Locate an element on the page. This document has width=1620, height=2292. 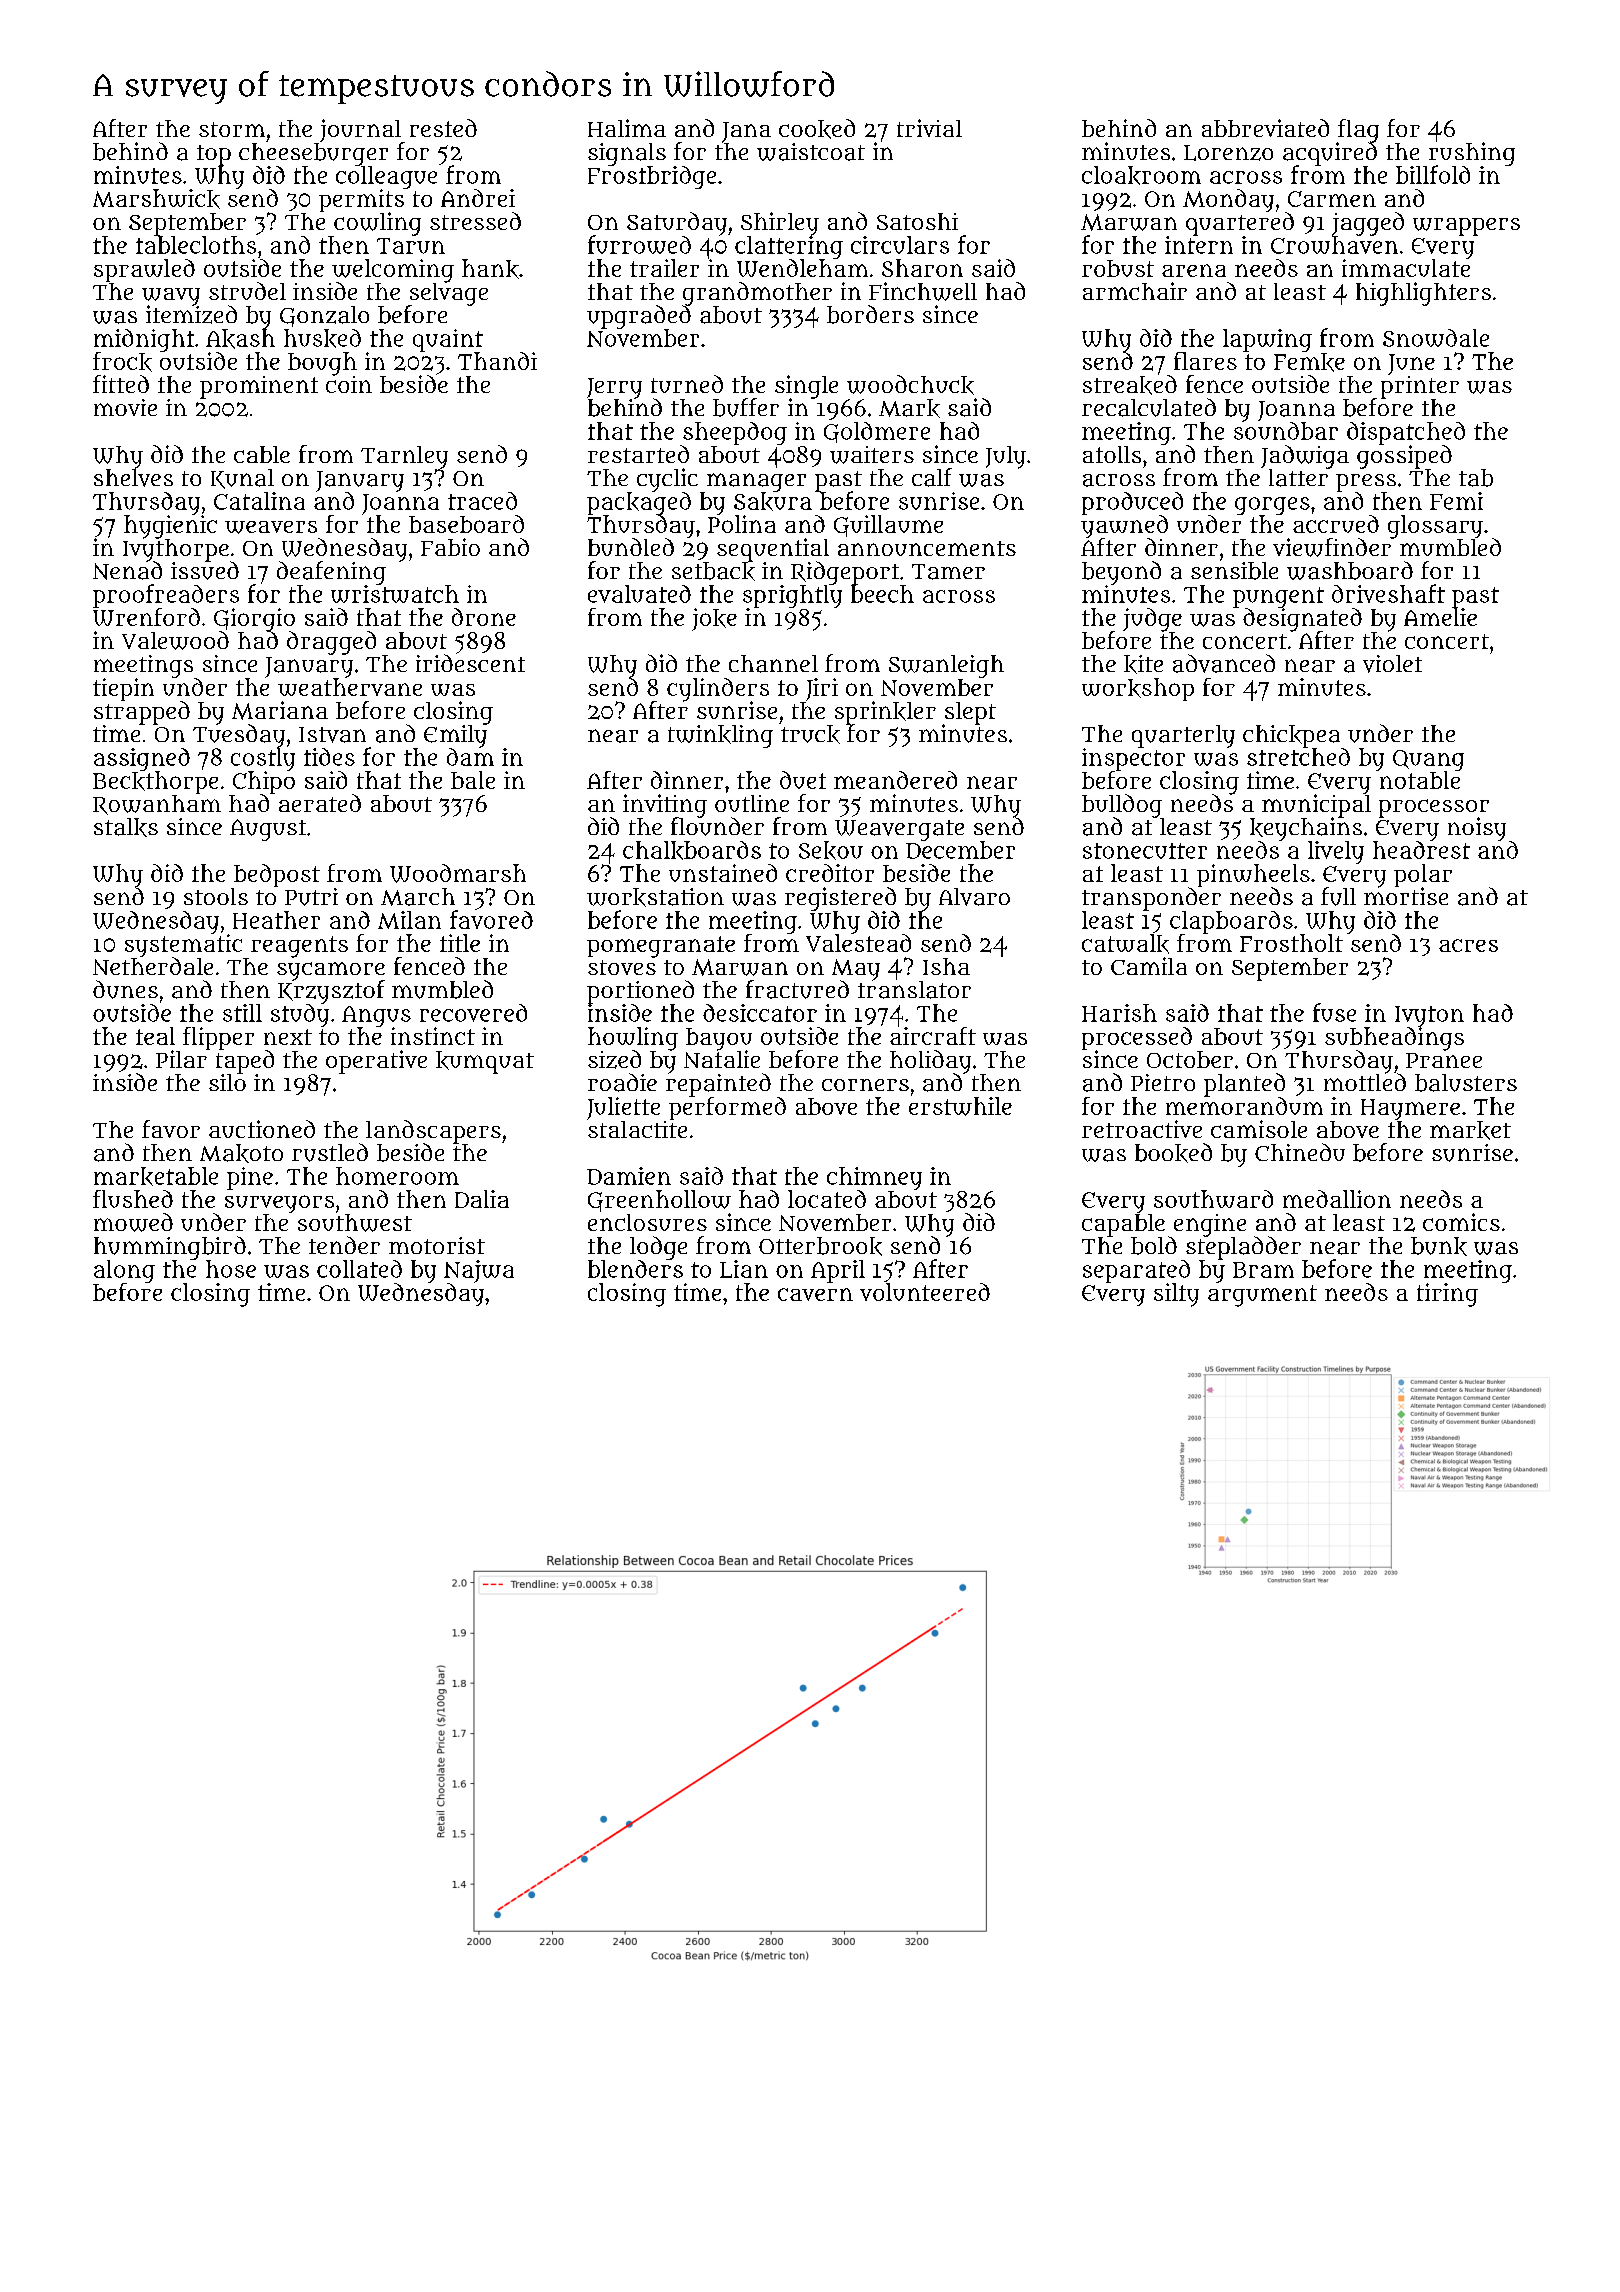
Krzysztof is located at coordinates (331, 992).
